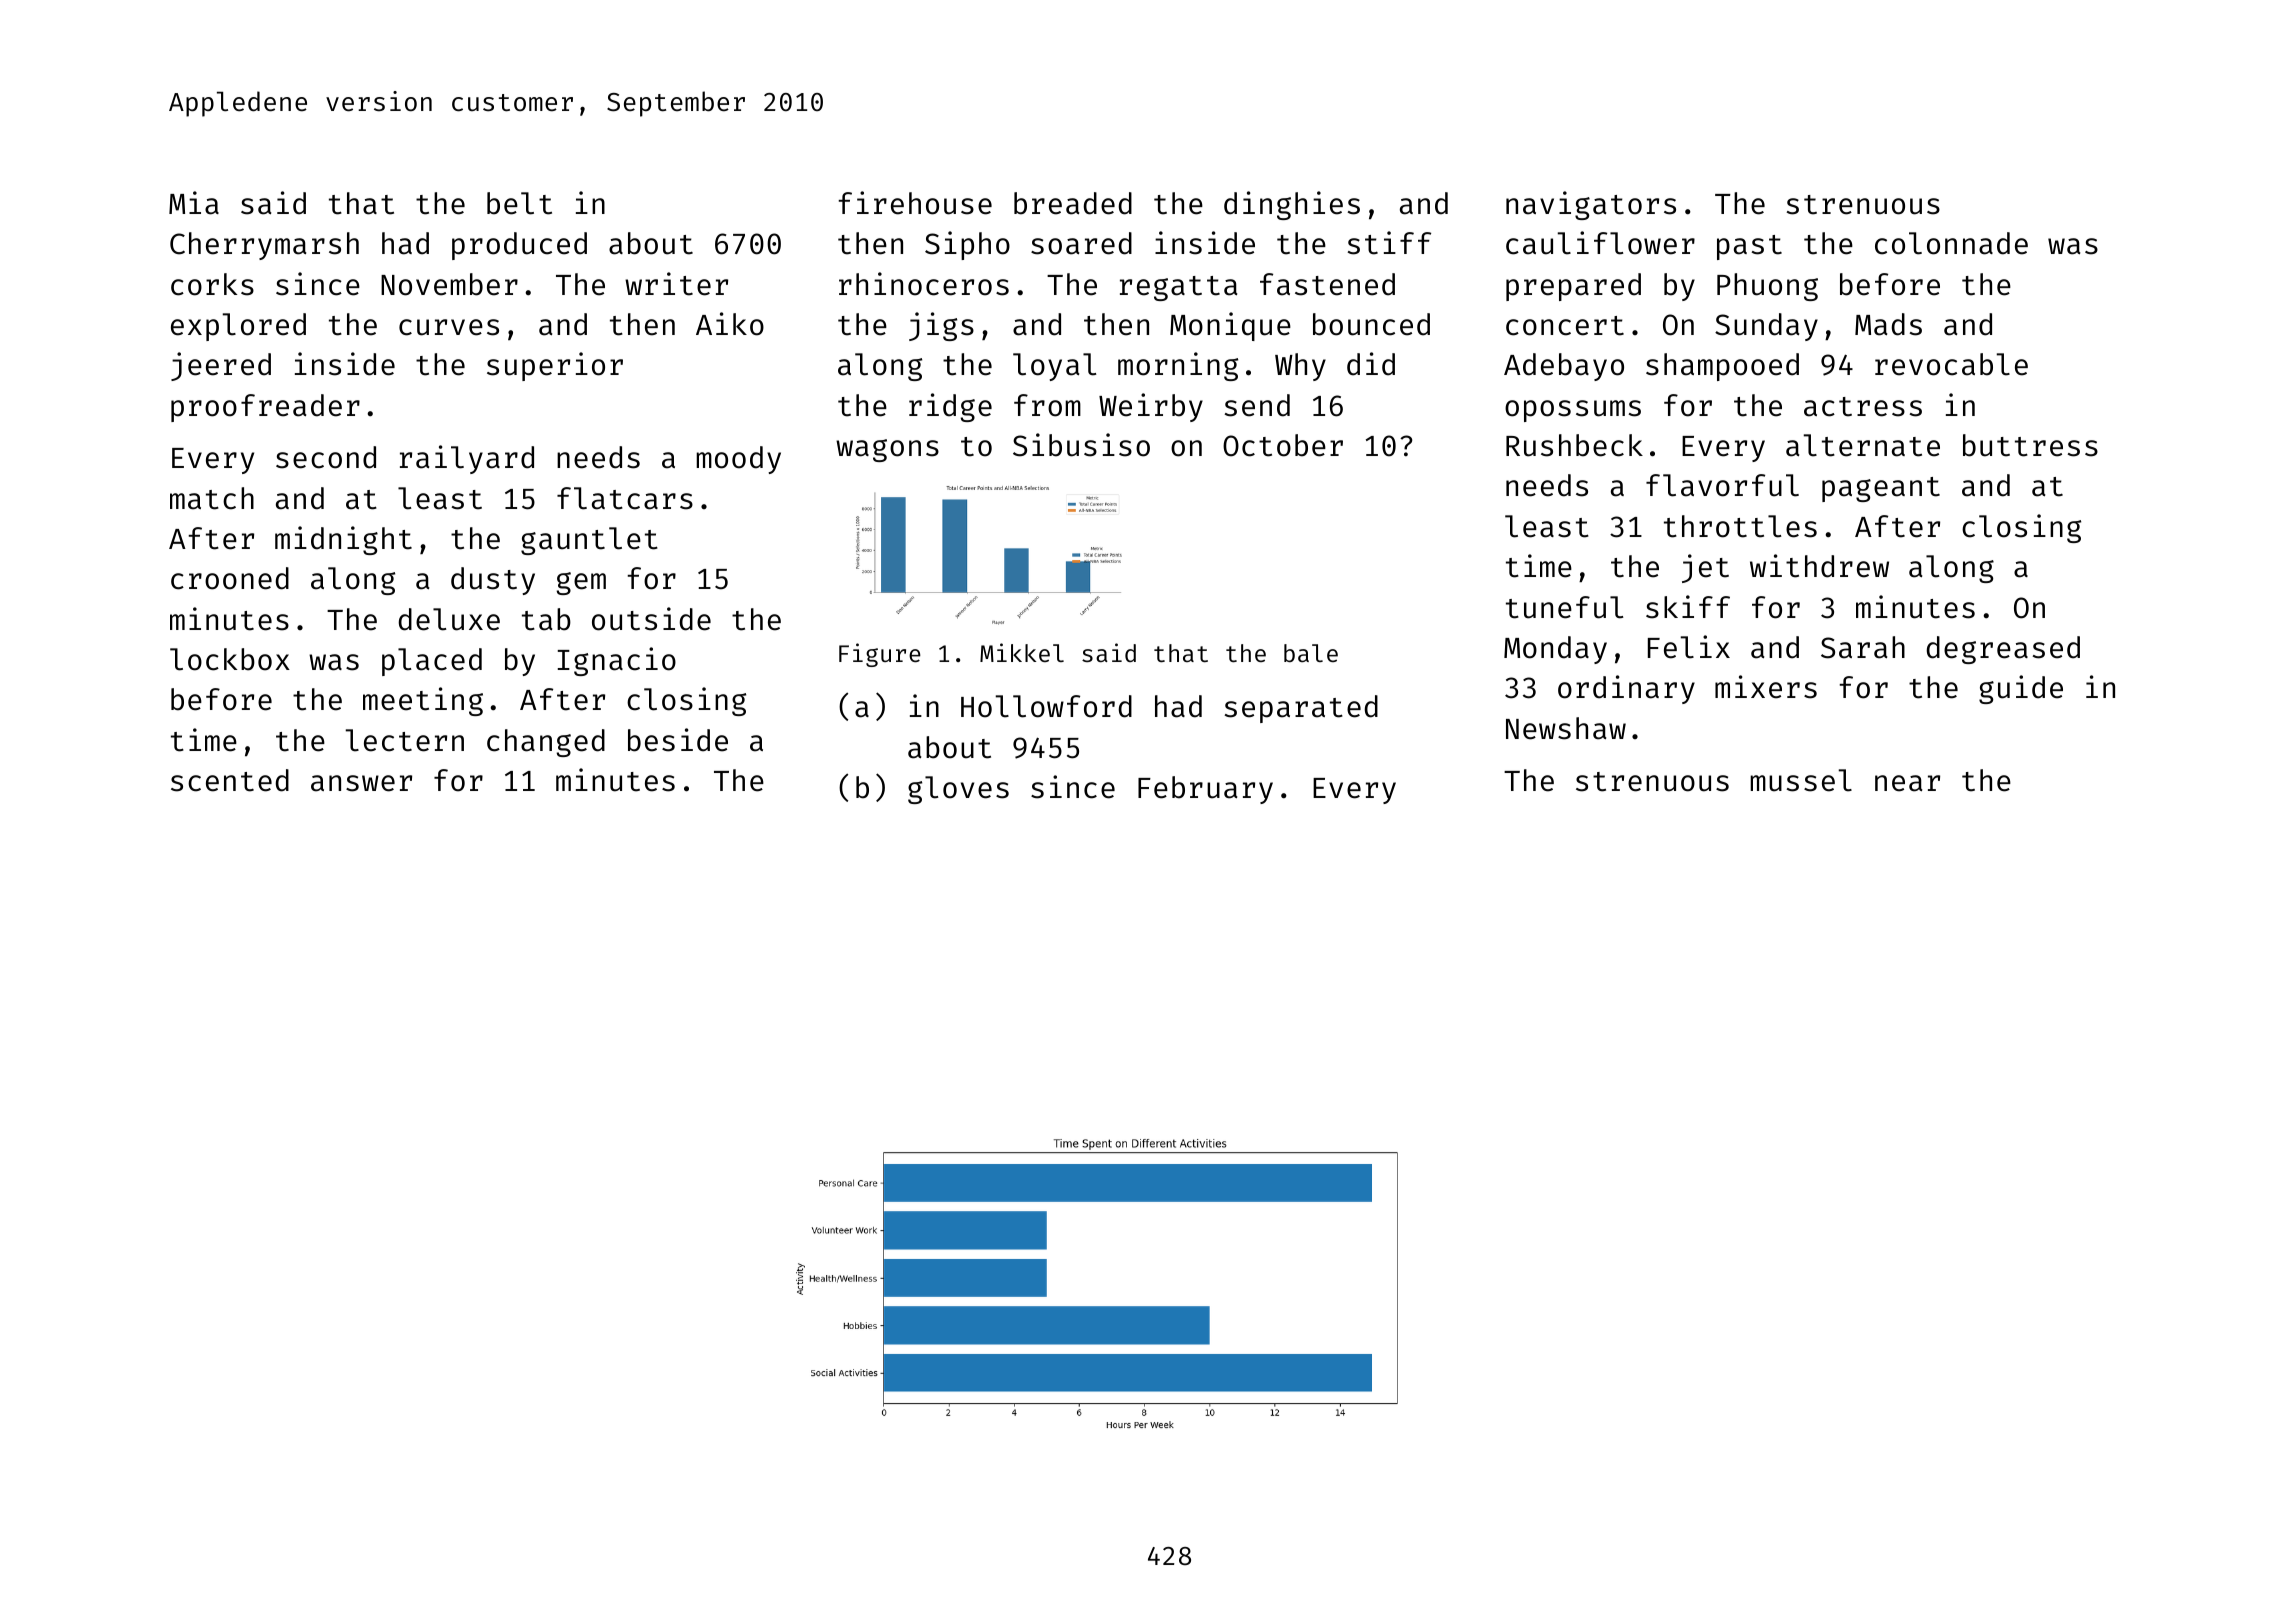 The width and height of the image is (2292, 1620). Describe the element at coordinates (1722, 485) in the image. I see `flavorful` at that location.
